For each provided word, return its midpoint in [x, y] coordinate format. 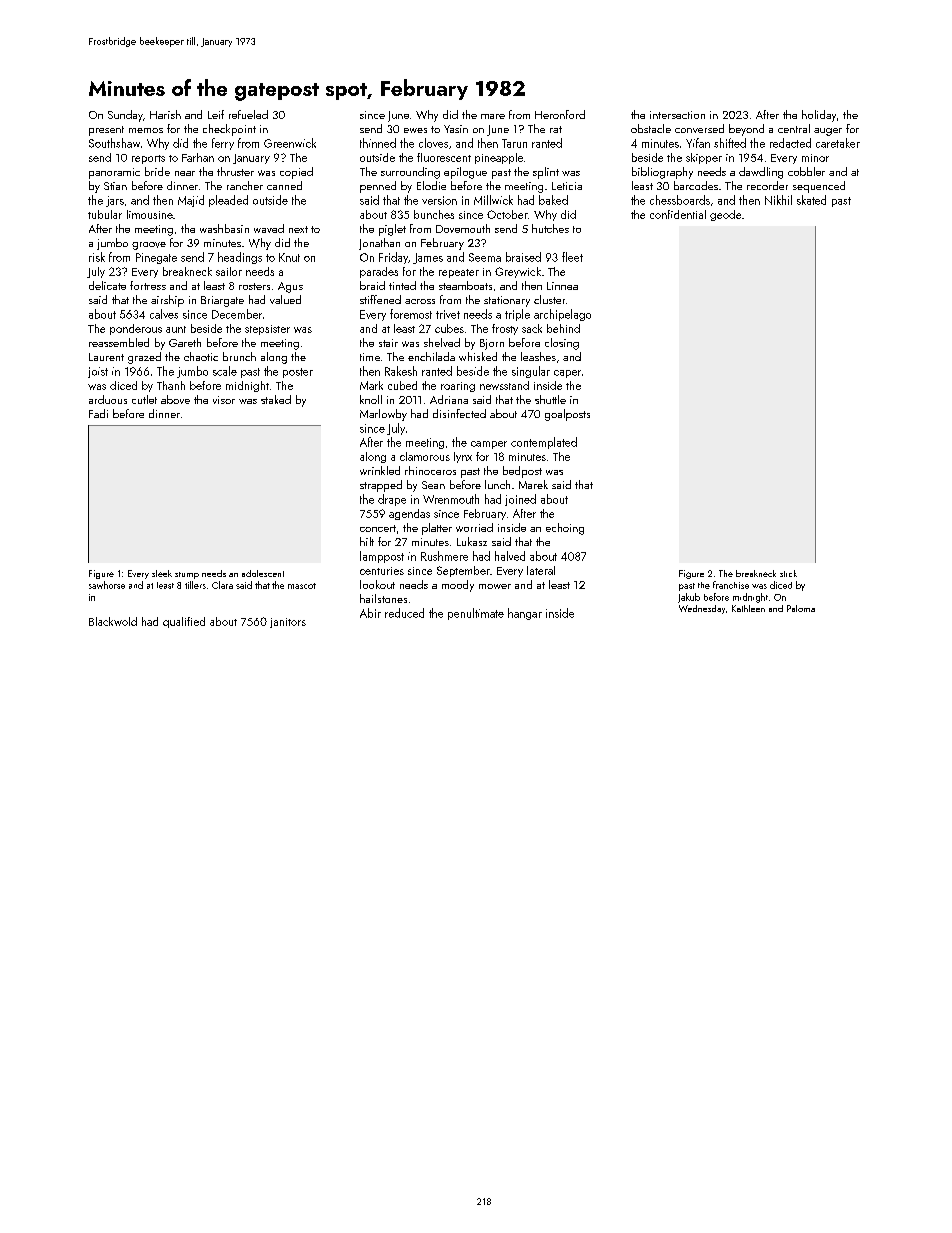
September [463, 571]
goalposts [567, 415]
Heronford [560, 114]
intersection [677, 115]
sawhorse [107, 585]
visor [224, 400]
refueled [248, 114]
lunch [497, 484]
